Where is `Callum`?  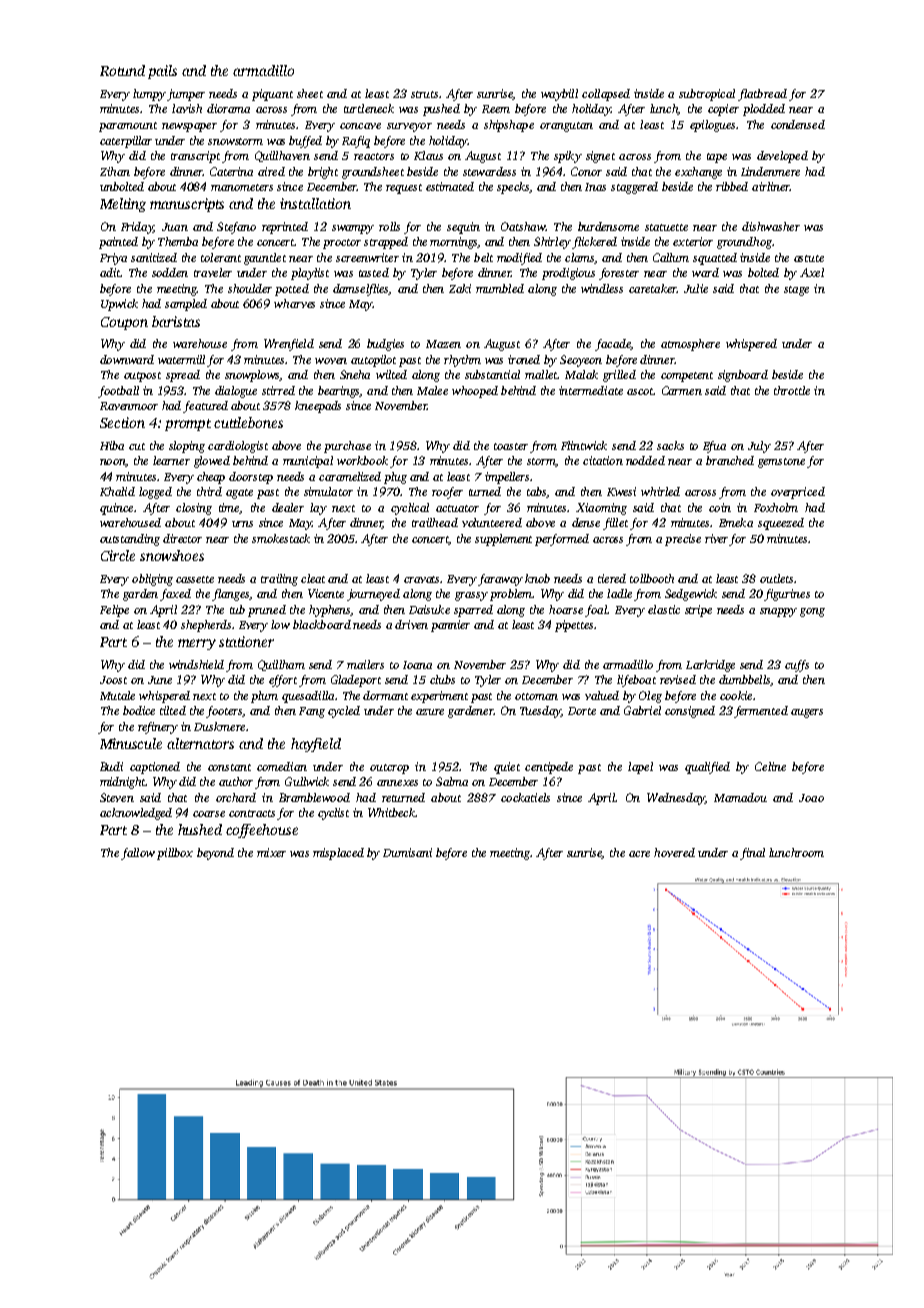
Callum is located at coordinates (671, 257).
